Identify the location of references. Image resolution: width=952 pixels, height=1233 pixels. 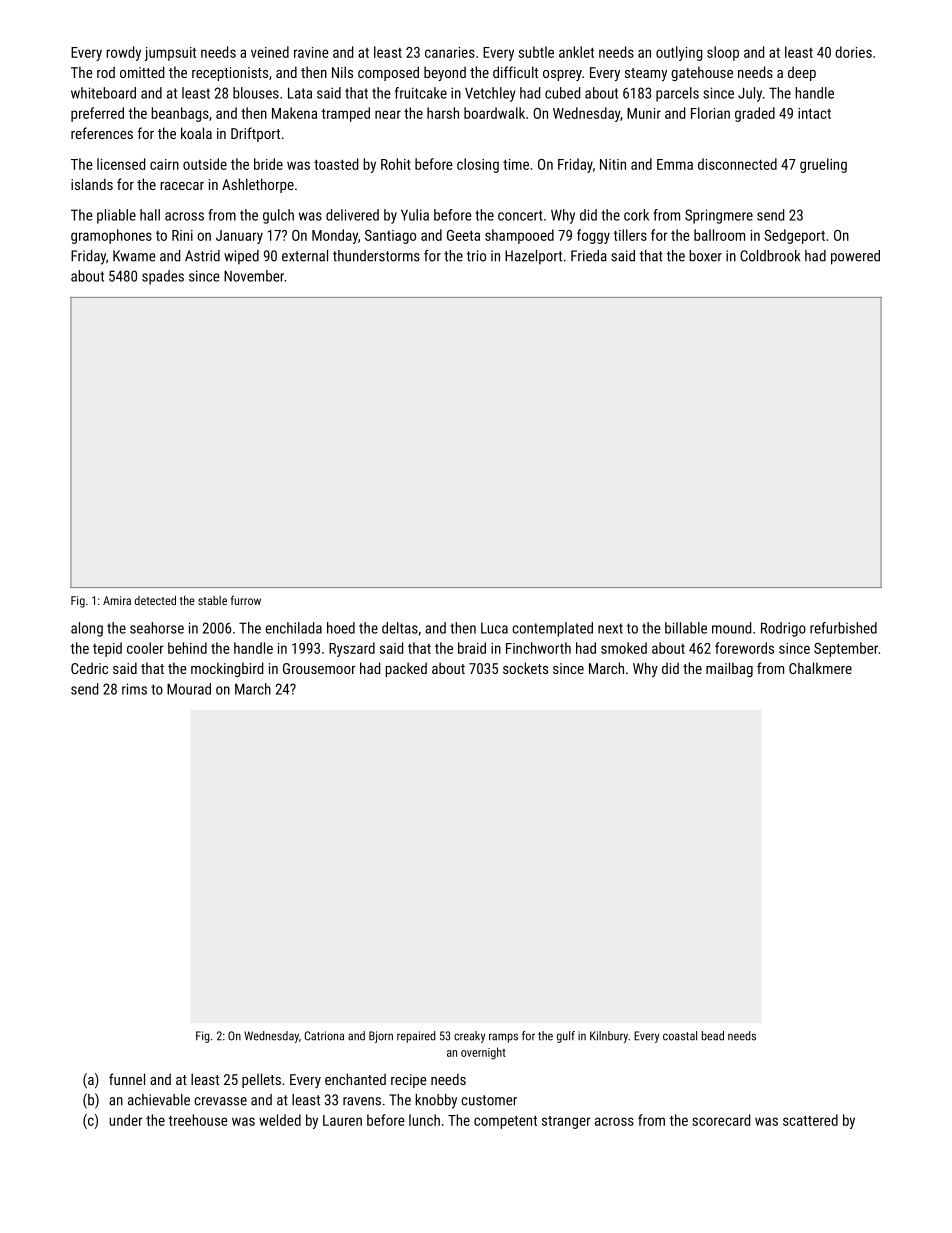
(102, 133).
